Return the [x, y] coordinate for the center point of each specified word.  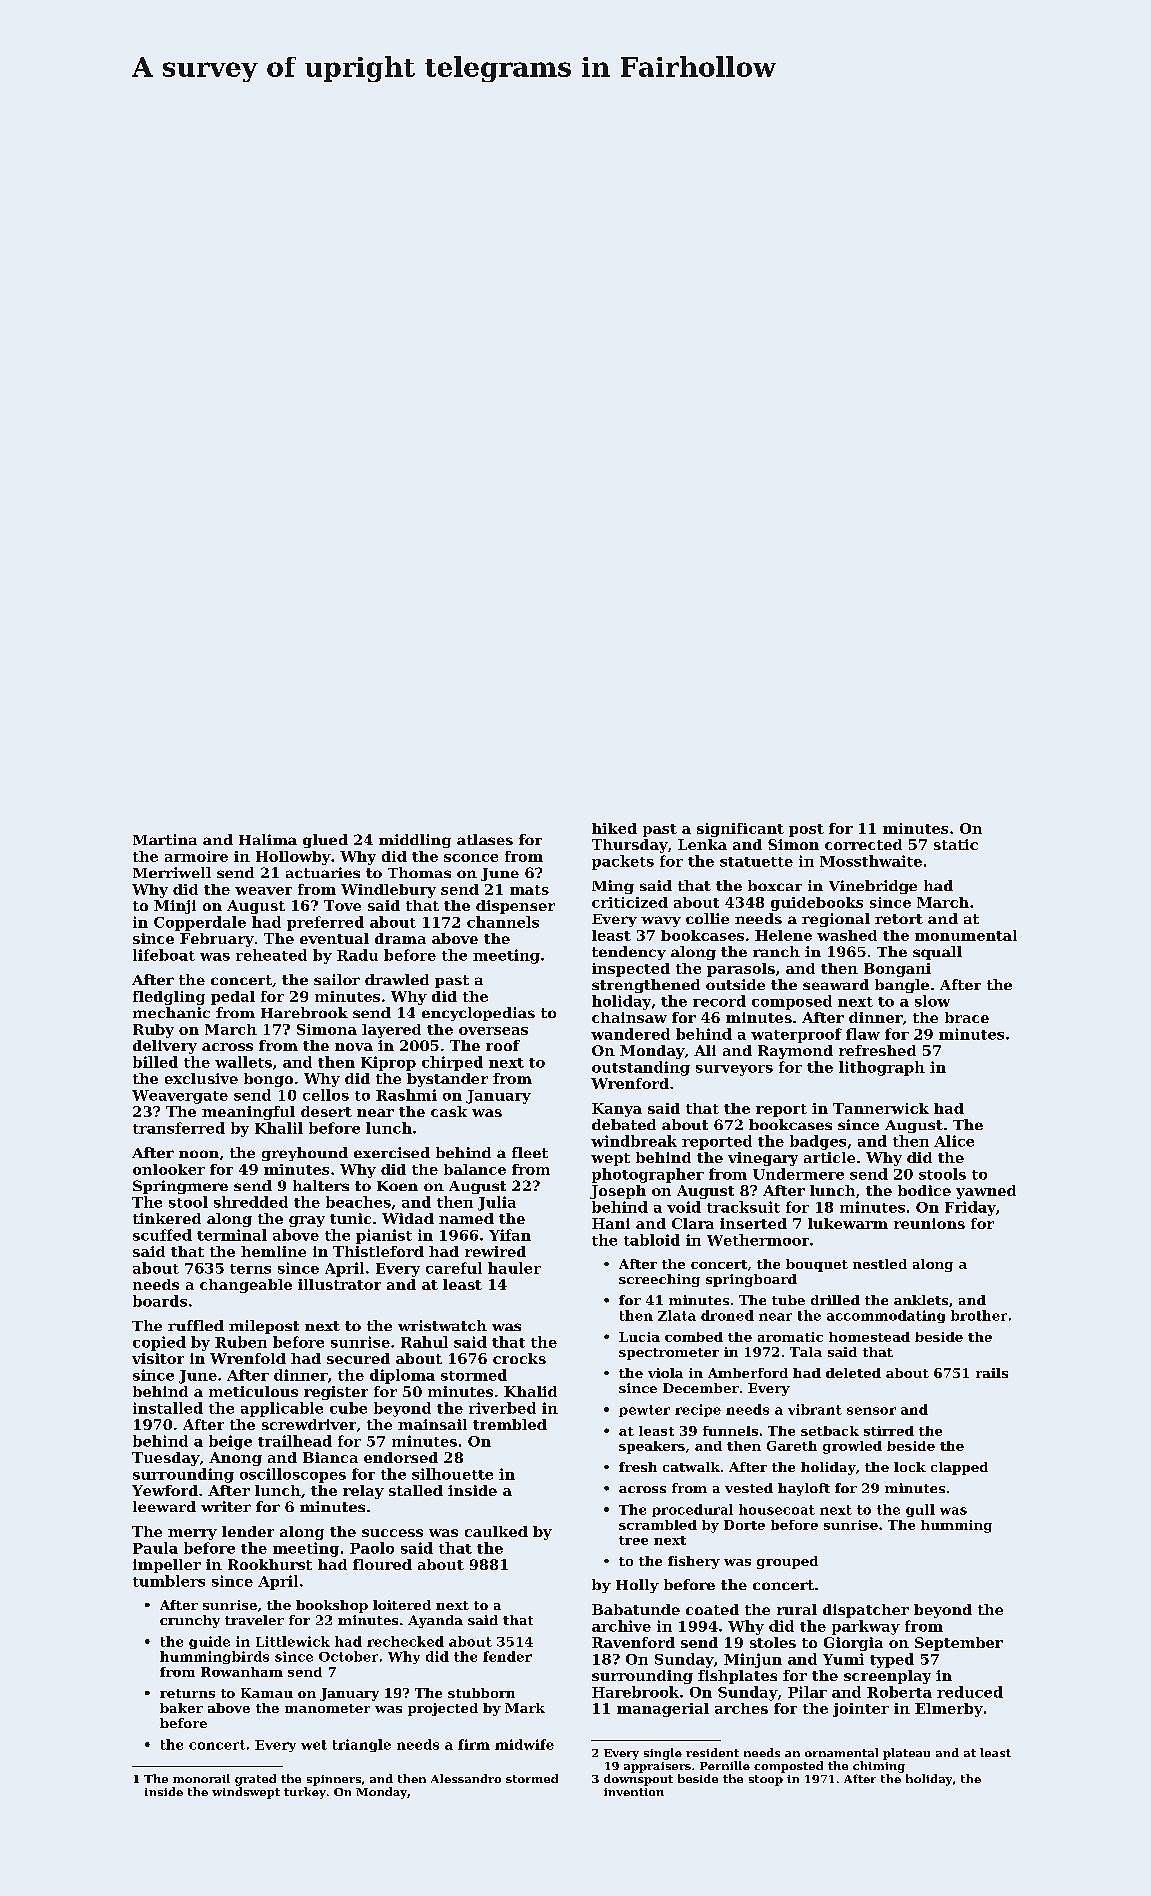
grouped [787, 1562]
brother [979, 1315]
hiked [614, 828]
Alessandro [466, 1778]
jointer [861, 1710]
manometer [327, 1708]
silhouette [452, 1474]
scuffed [162, 1235]
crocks [519, 1358]
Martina [165, 839]
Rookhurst [270, 1564]
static [956, 844]
